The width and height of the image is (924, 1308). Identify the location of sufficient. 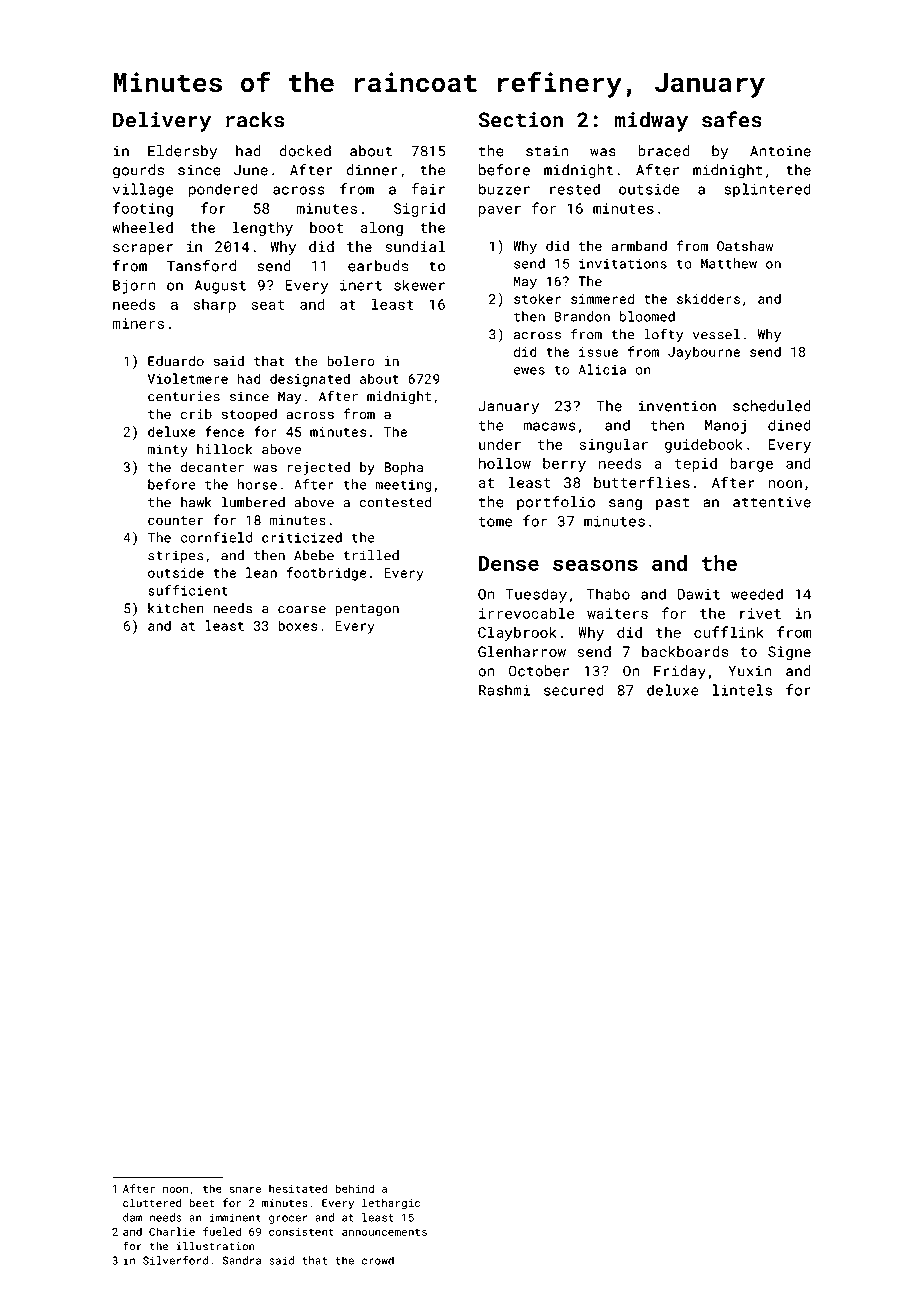
(188, 590).
